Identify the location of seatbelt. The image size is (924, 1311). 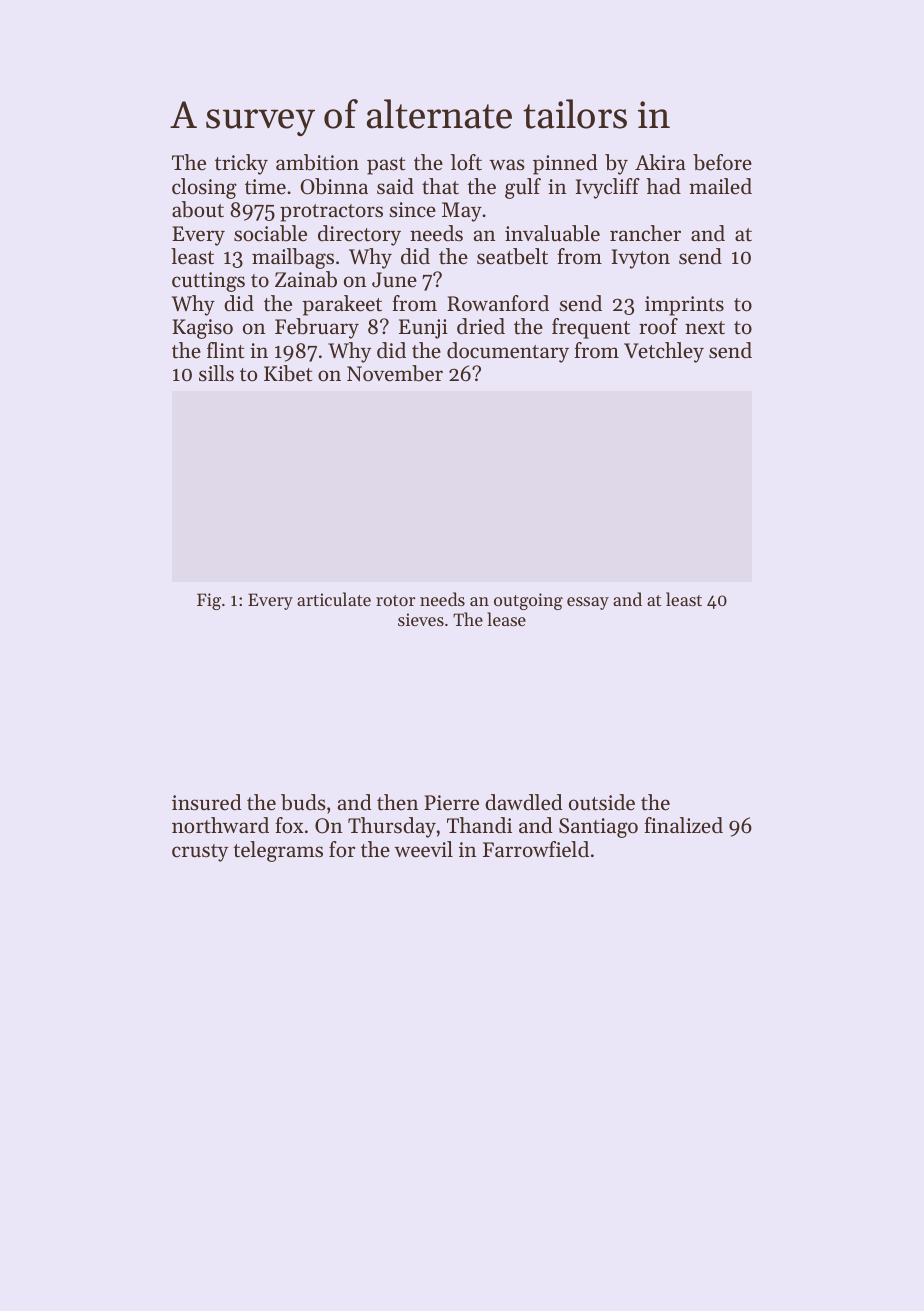
(512, 256).
